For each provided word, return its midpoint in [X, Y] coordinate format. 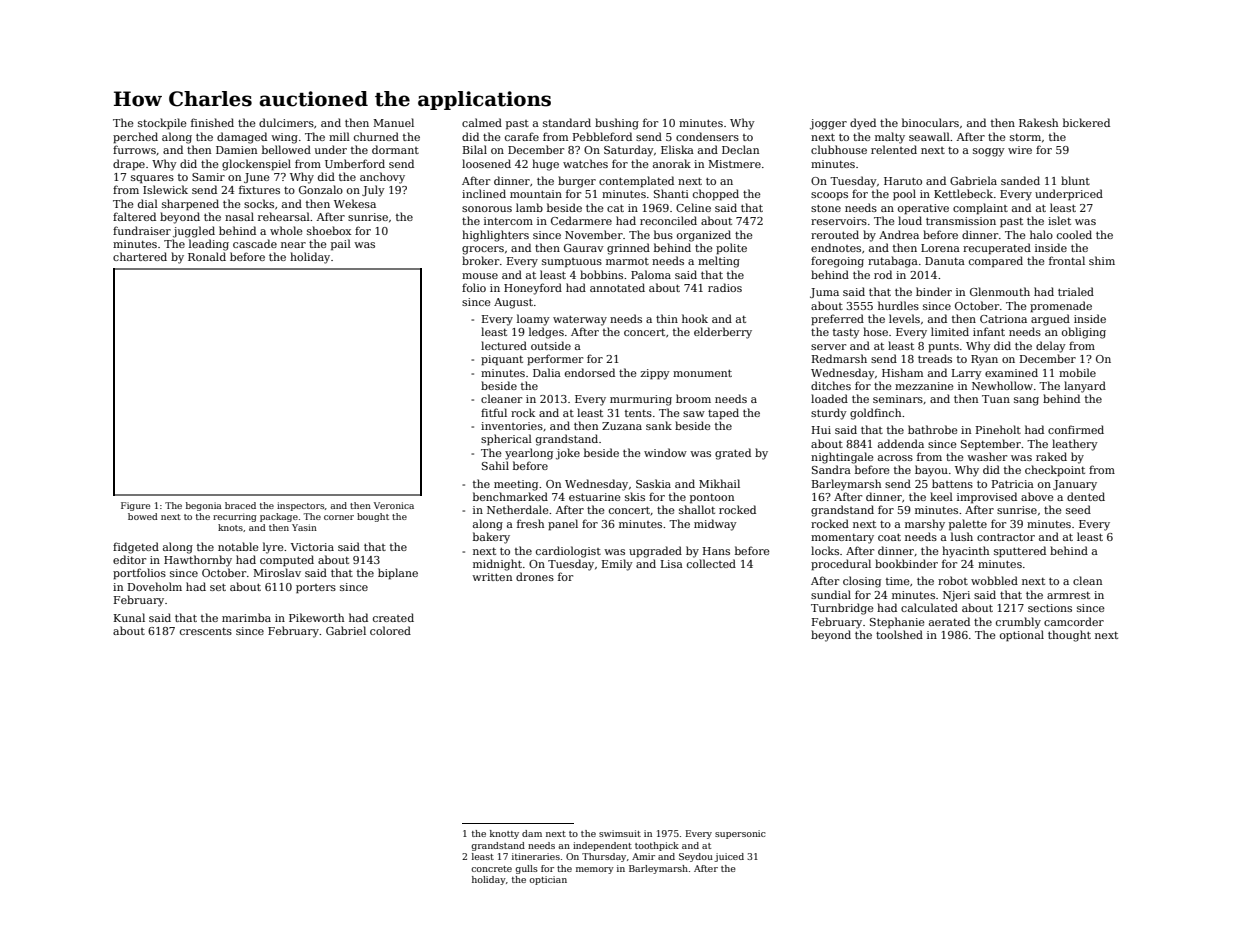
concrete [491, 869]
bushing [617, 124]
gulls [526, 869]
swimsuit [620, 833]
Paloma [651, 274]
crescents [206, 631]
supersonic [740, 834]
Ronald [207, 256]
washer [987, 456]
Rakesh [1038, 122]
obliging [1084, 333]
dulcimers [286, 122]
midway [715, 525]
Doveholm [155, 586]
